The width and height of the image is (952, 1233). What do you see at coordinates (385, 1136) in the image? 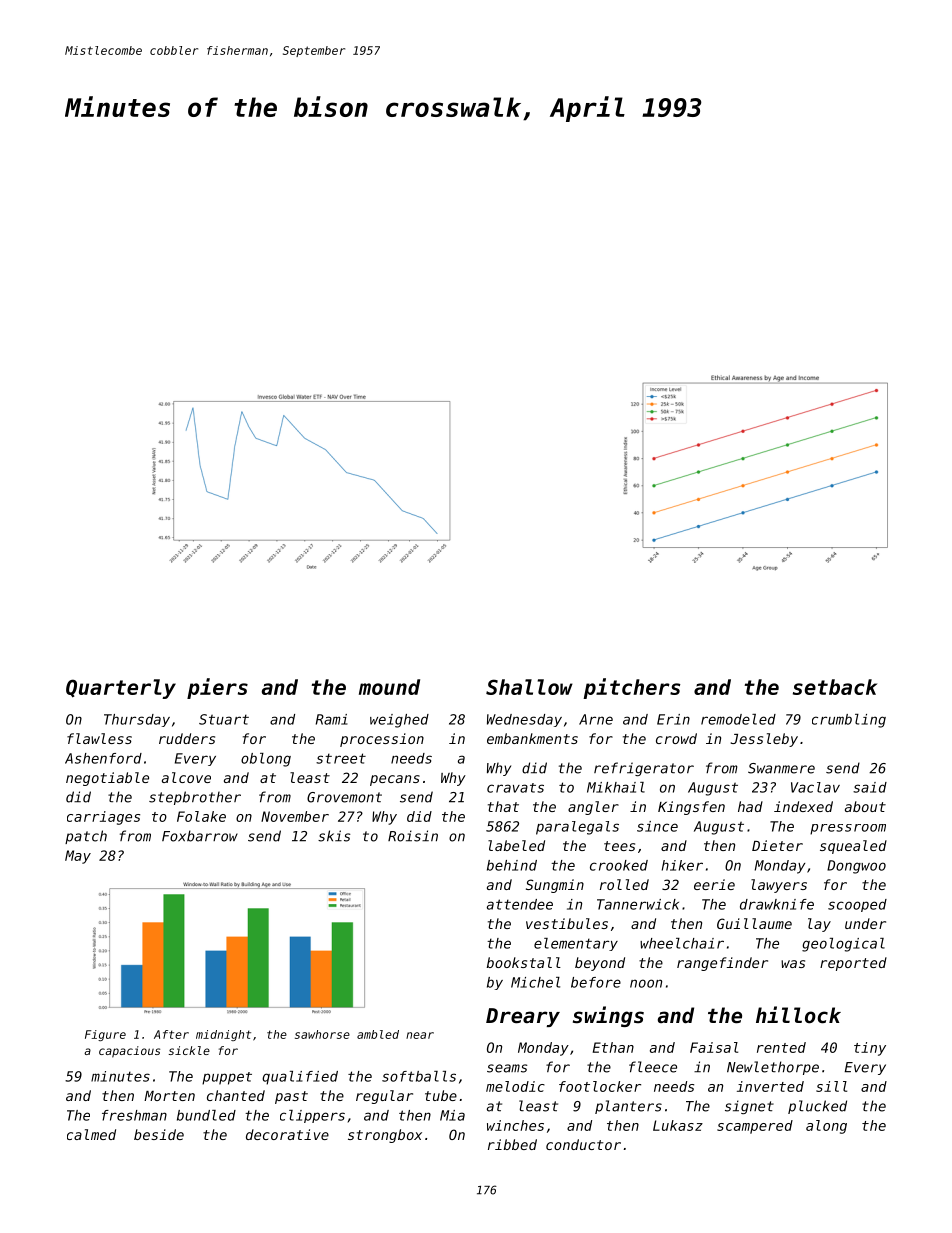
I see `strongbox` at bounding box center [385, 1136].
